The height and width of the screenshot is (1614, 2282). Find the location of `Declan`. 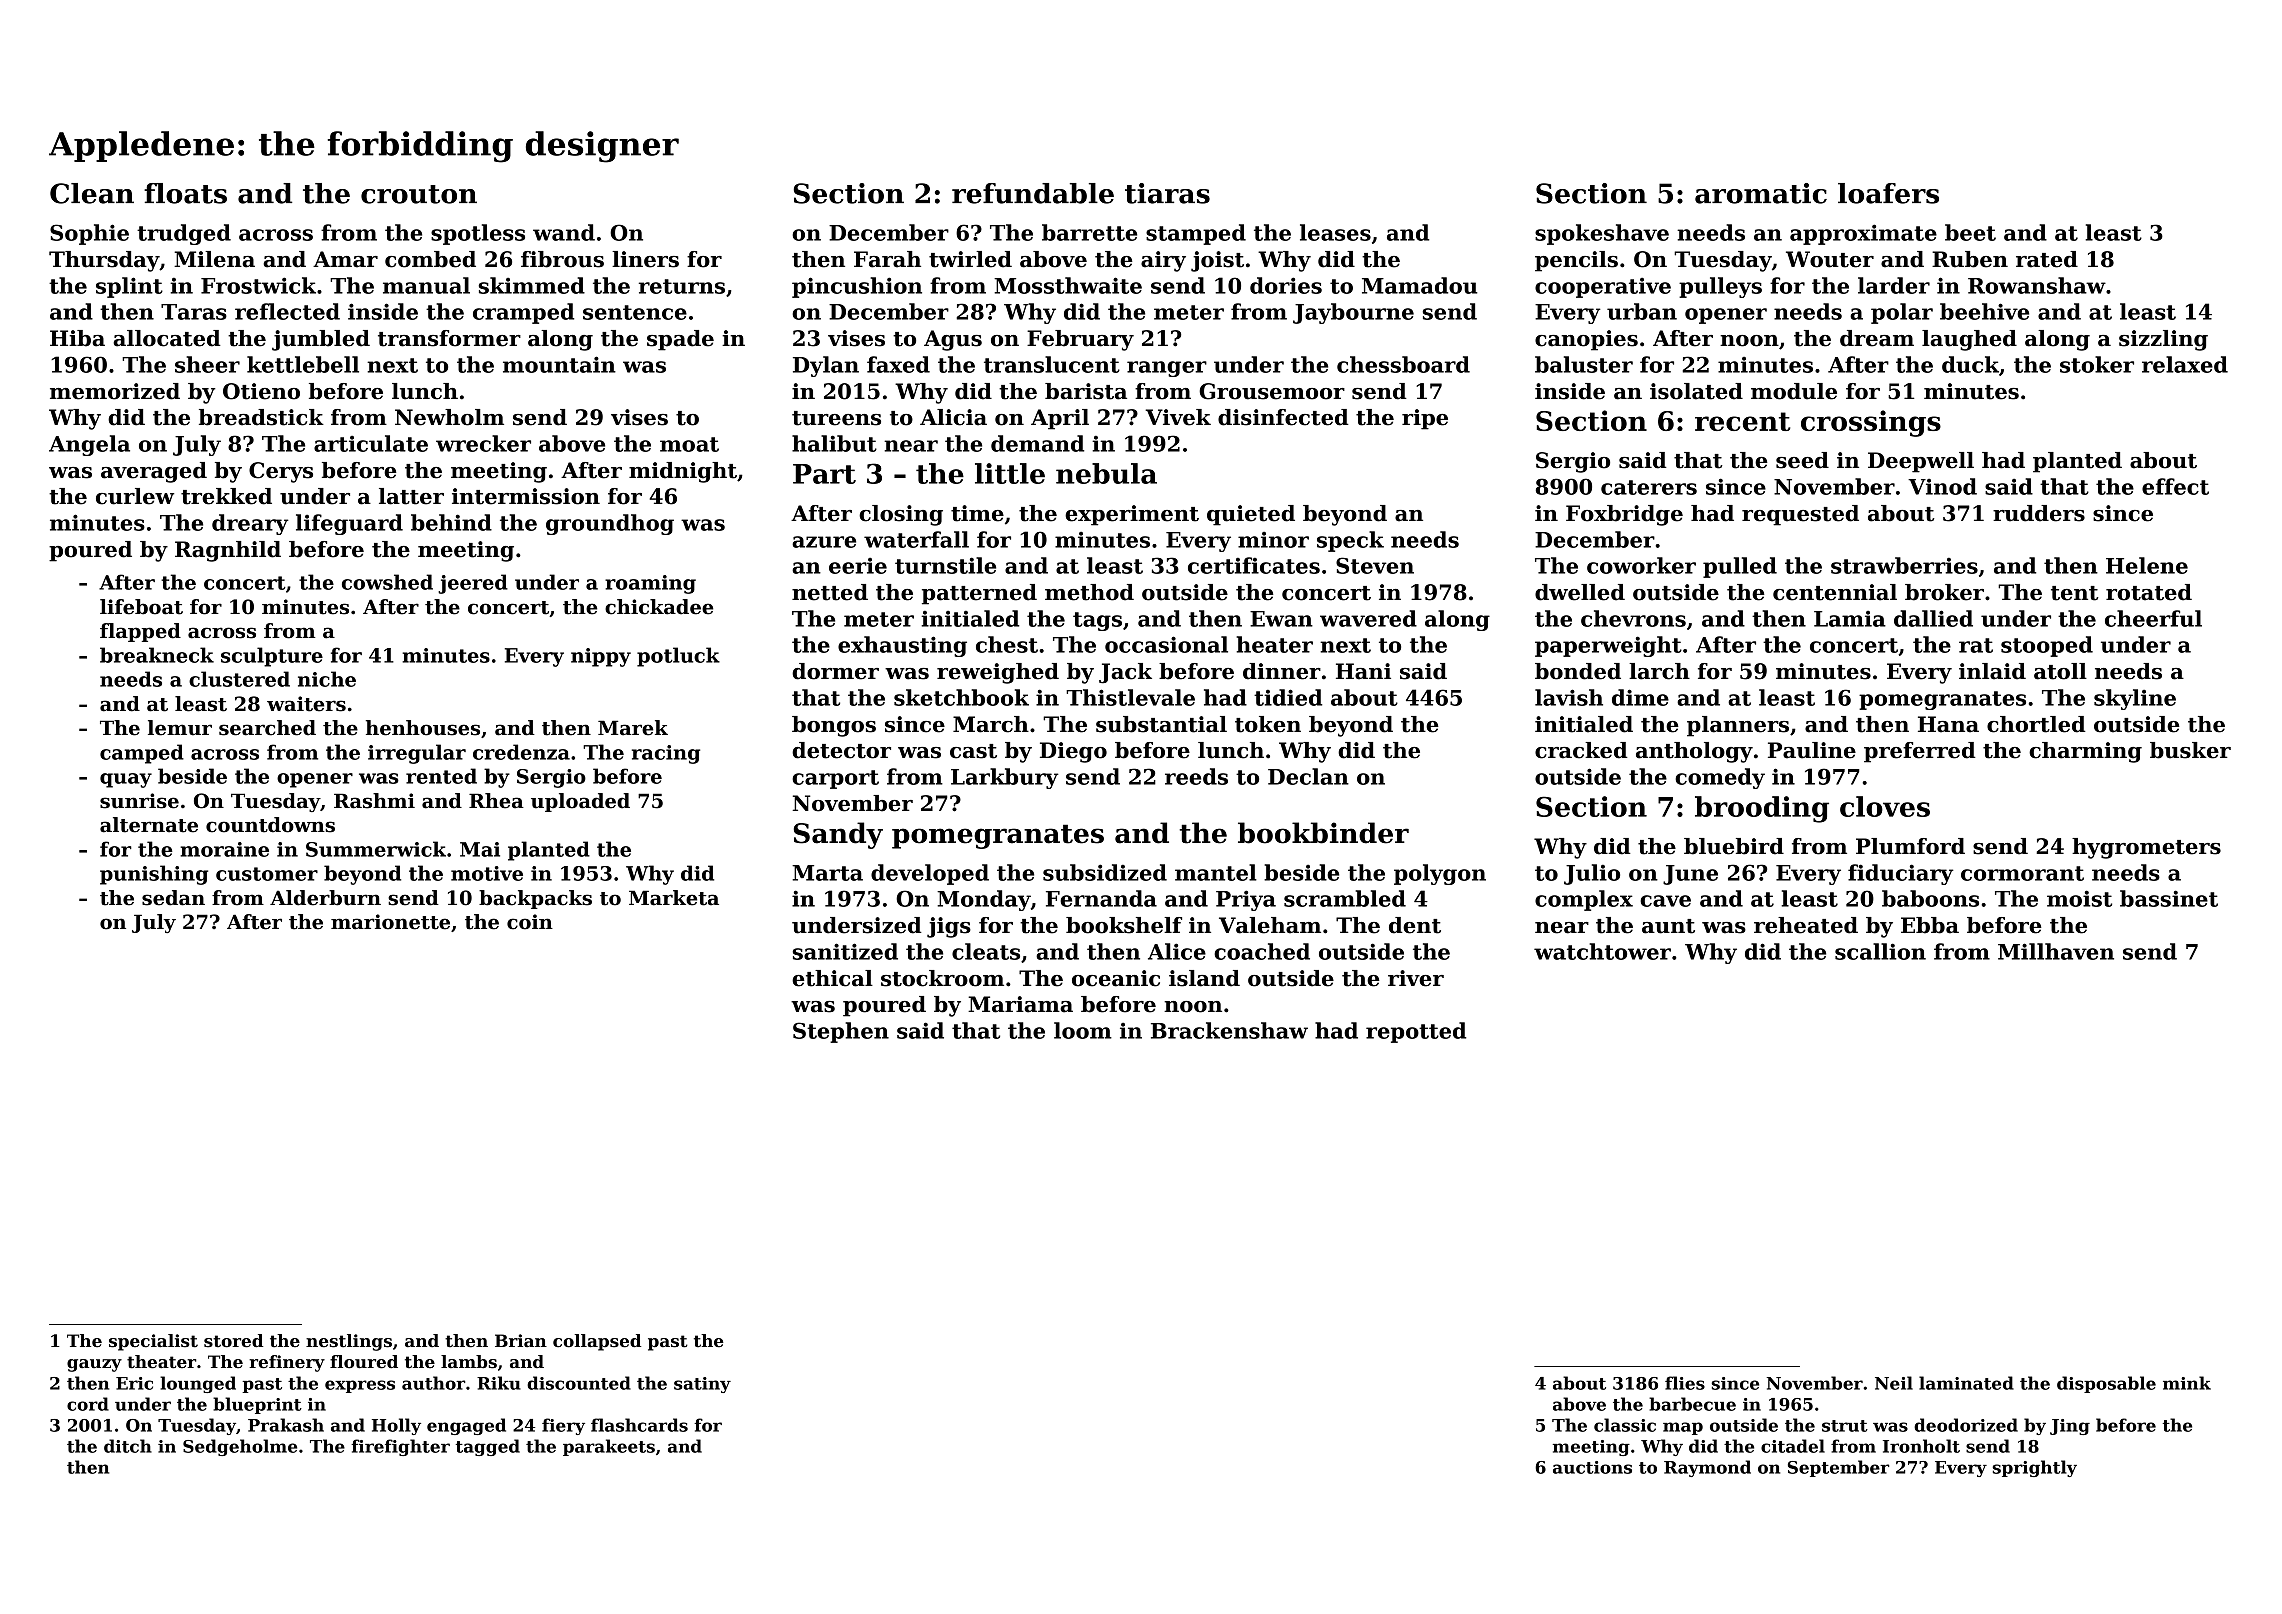

Declan is located at coordinates (1308, 776).
